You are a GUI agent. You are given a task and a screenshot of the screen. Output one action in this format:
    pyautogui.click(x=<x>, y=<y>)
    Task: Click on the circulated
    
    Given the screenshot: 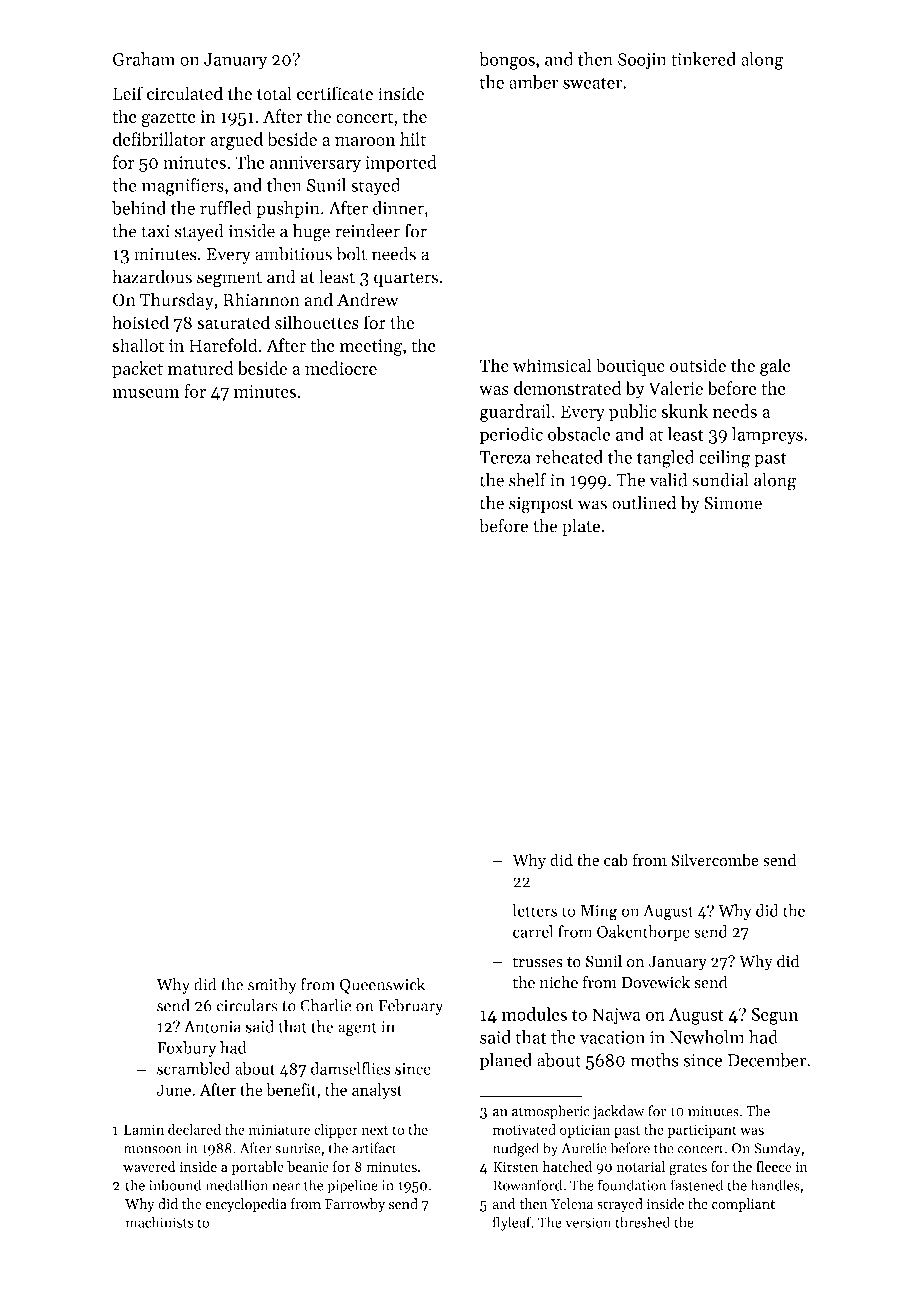 What is the action you would take?
    pyautogui.click(x=185, y=93)
